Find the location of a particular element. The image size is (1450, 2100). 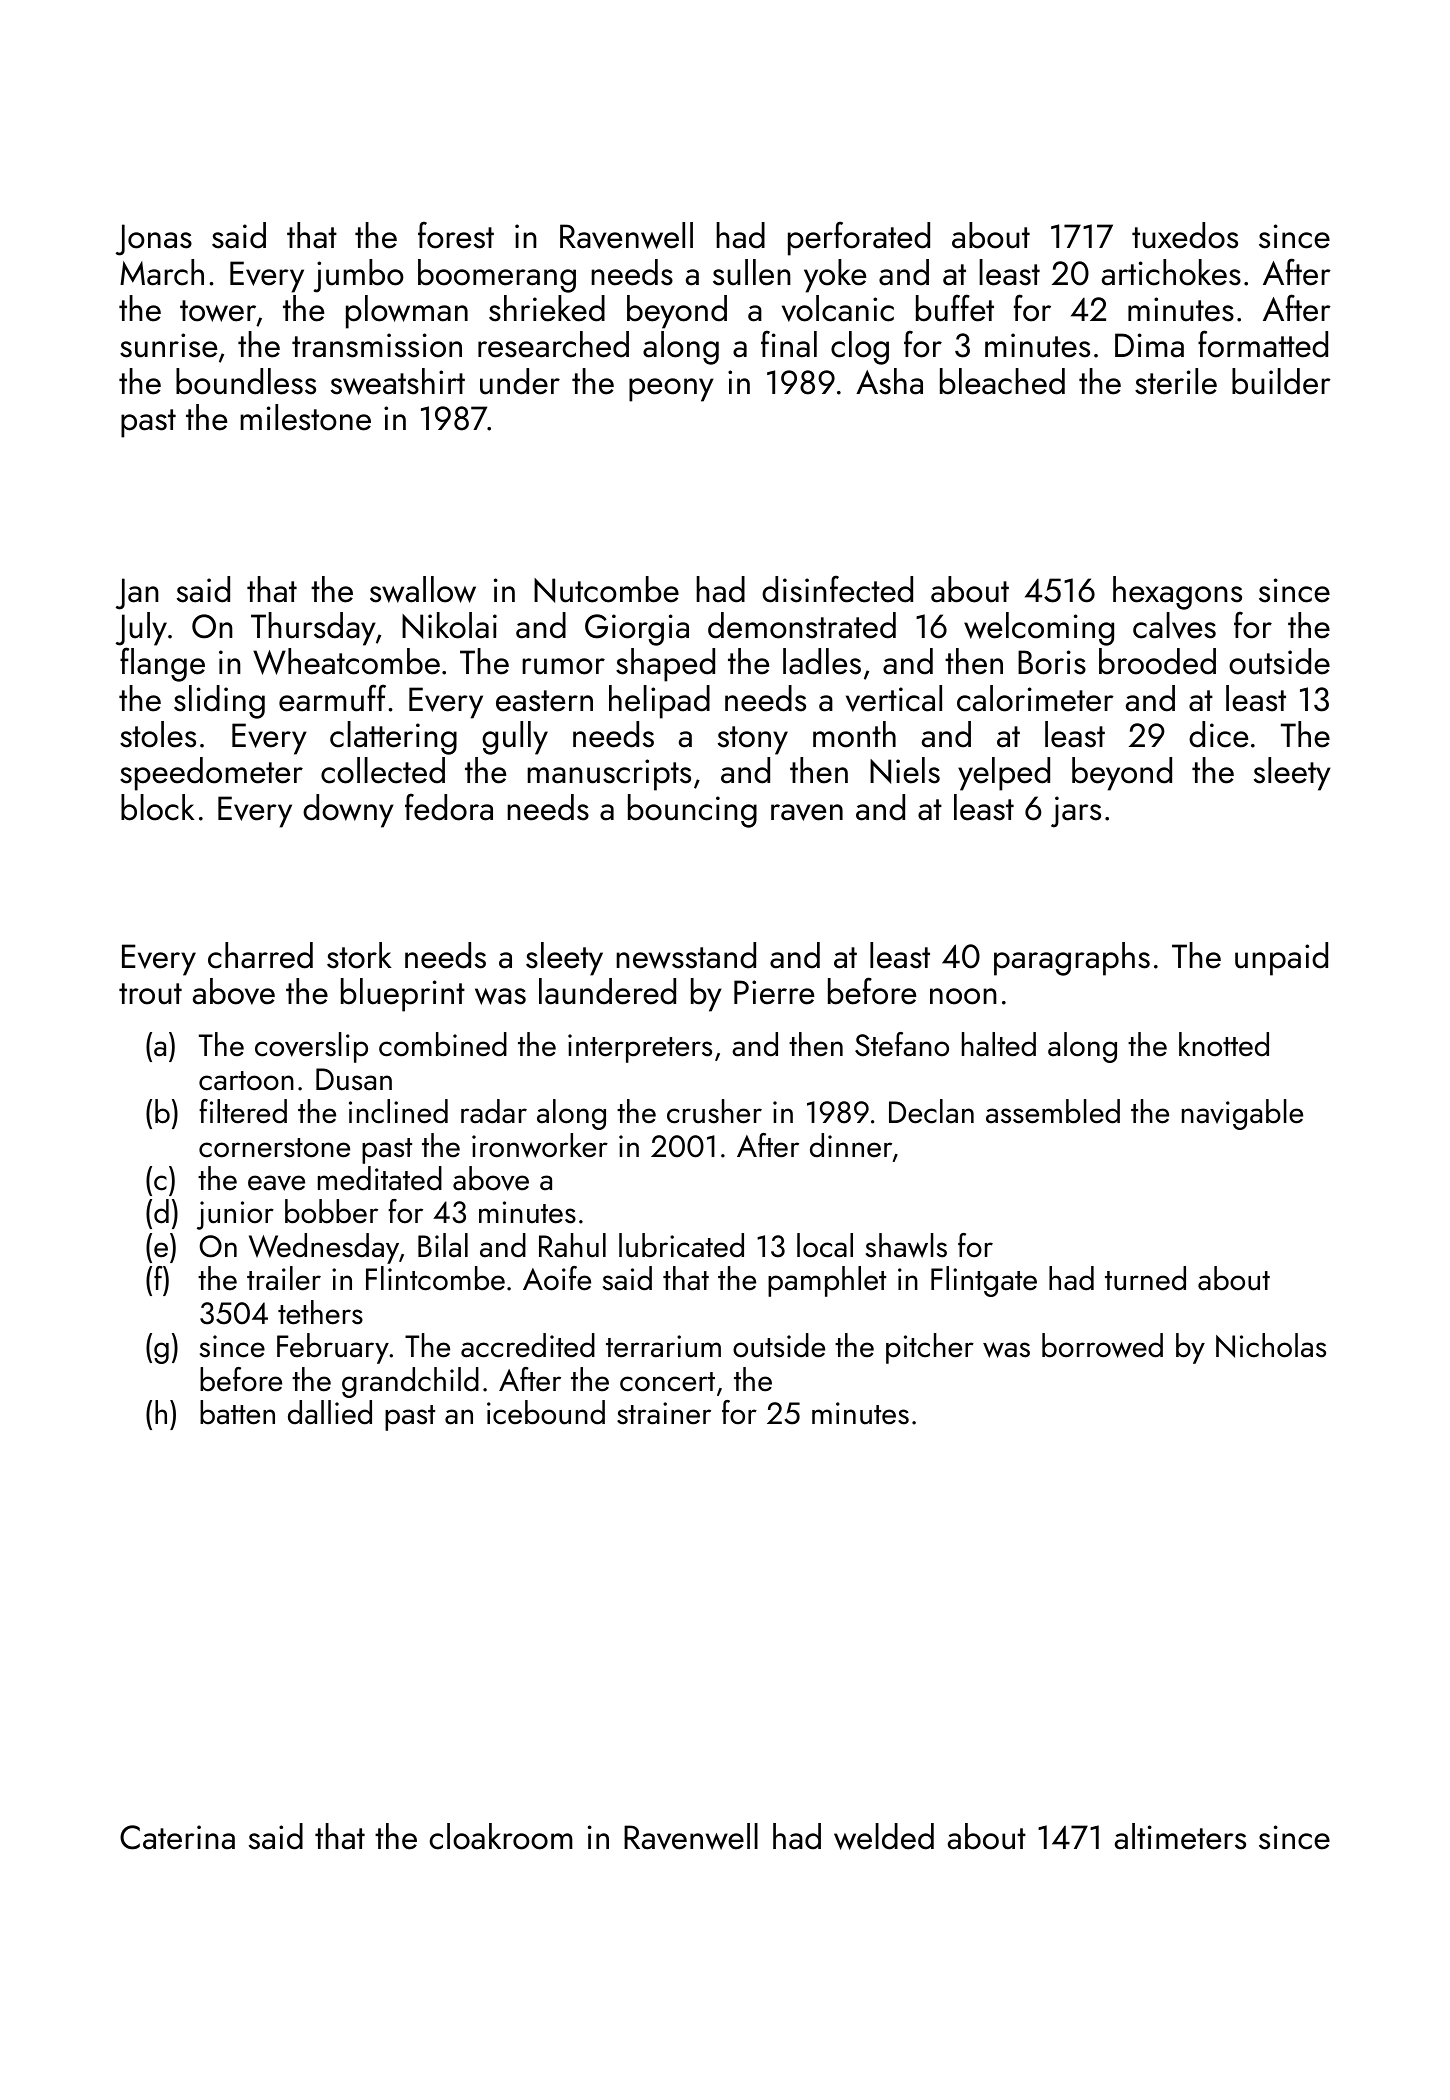

downy is located at coordinates (348, 811).
